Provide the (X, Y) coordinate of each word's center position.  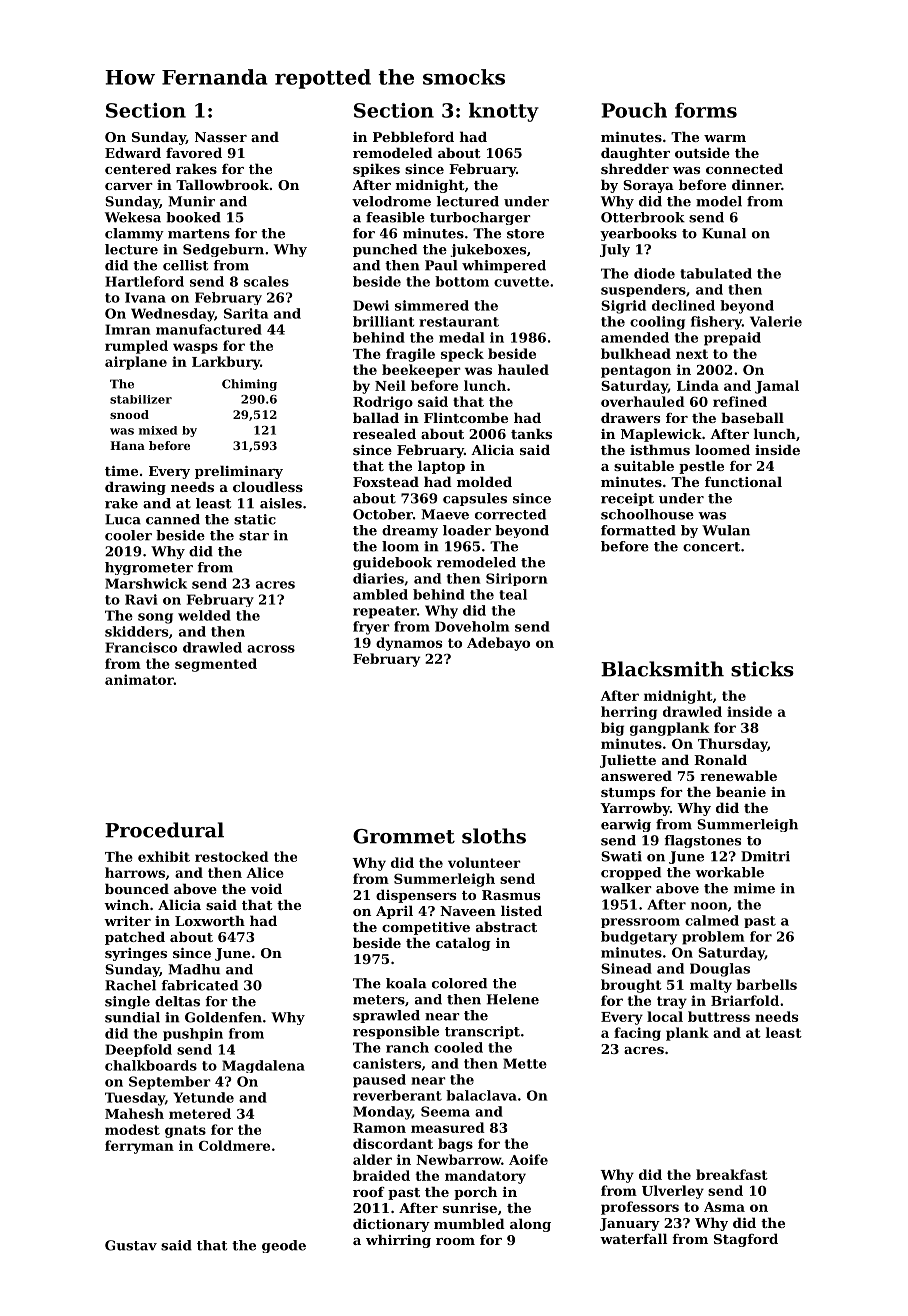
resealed (384, 433)
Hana (127, 445)
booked (193, 217)
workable (729, 872)
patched (135, 938)
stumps (628, 794)
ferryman (139, 1147)
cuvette (521, 282)
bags (455, 1145)
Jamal (777, 387)
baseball (752, 417)
